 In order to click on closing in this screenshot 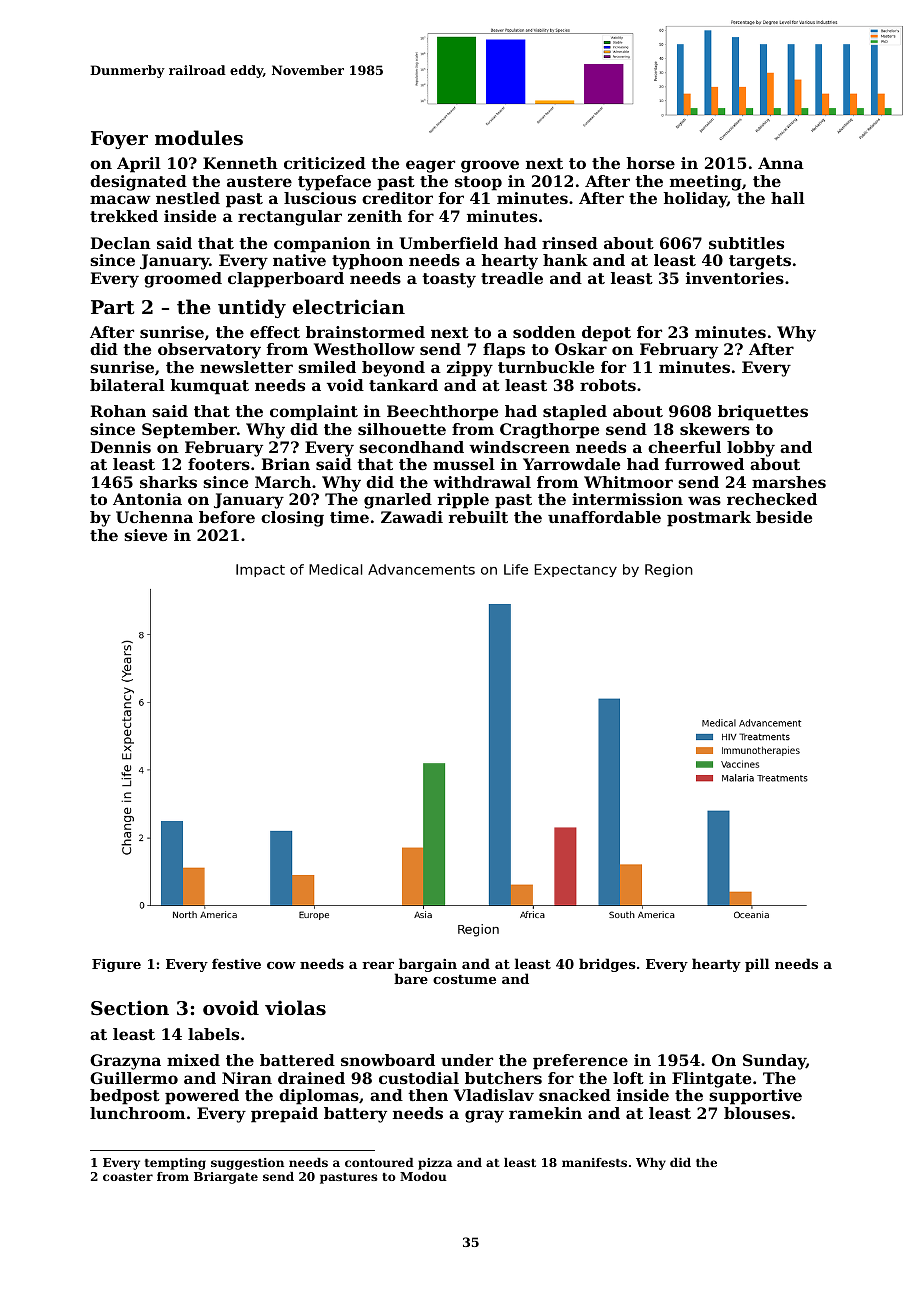, I will do `click(292, 519)`.
